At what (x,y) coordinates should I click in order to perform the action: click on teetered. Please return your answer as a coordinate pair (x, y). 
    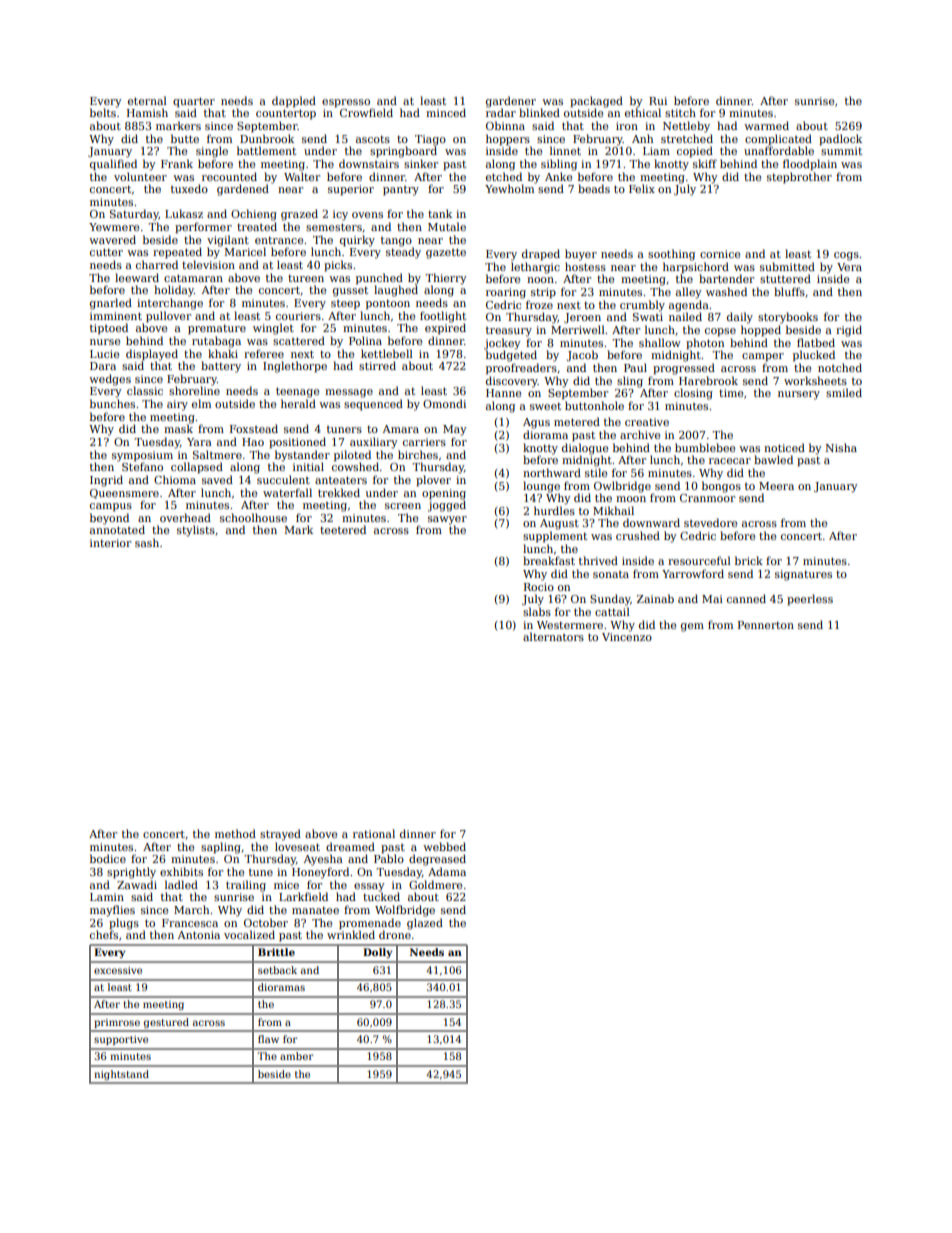
    Looking at the image, I should click on (343, 529).
